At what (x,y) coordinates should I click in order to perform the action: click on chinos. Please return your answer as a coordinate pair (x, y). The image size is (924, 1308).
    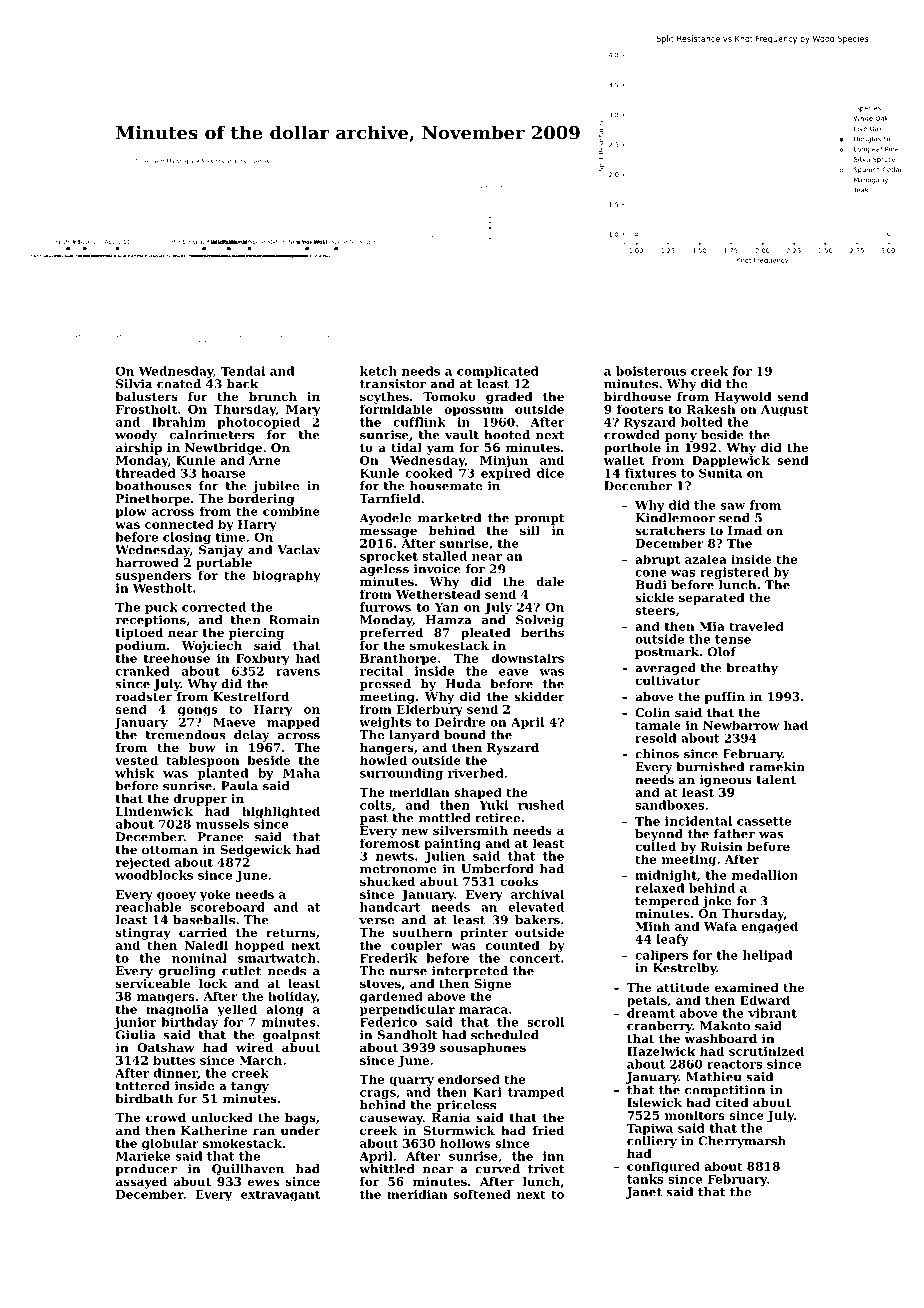
    Looking at the image, I should click on (657, 754).
